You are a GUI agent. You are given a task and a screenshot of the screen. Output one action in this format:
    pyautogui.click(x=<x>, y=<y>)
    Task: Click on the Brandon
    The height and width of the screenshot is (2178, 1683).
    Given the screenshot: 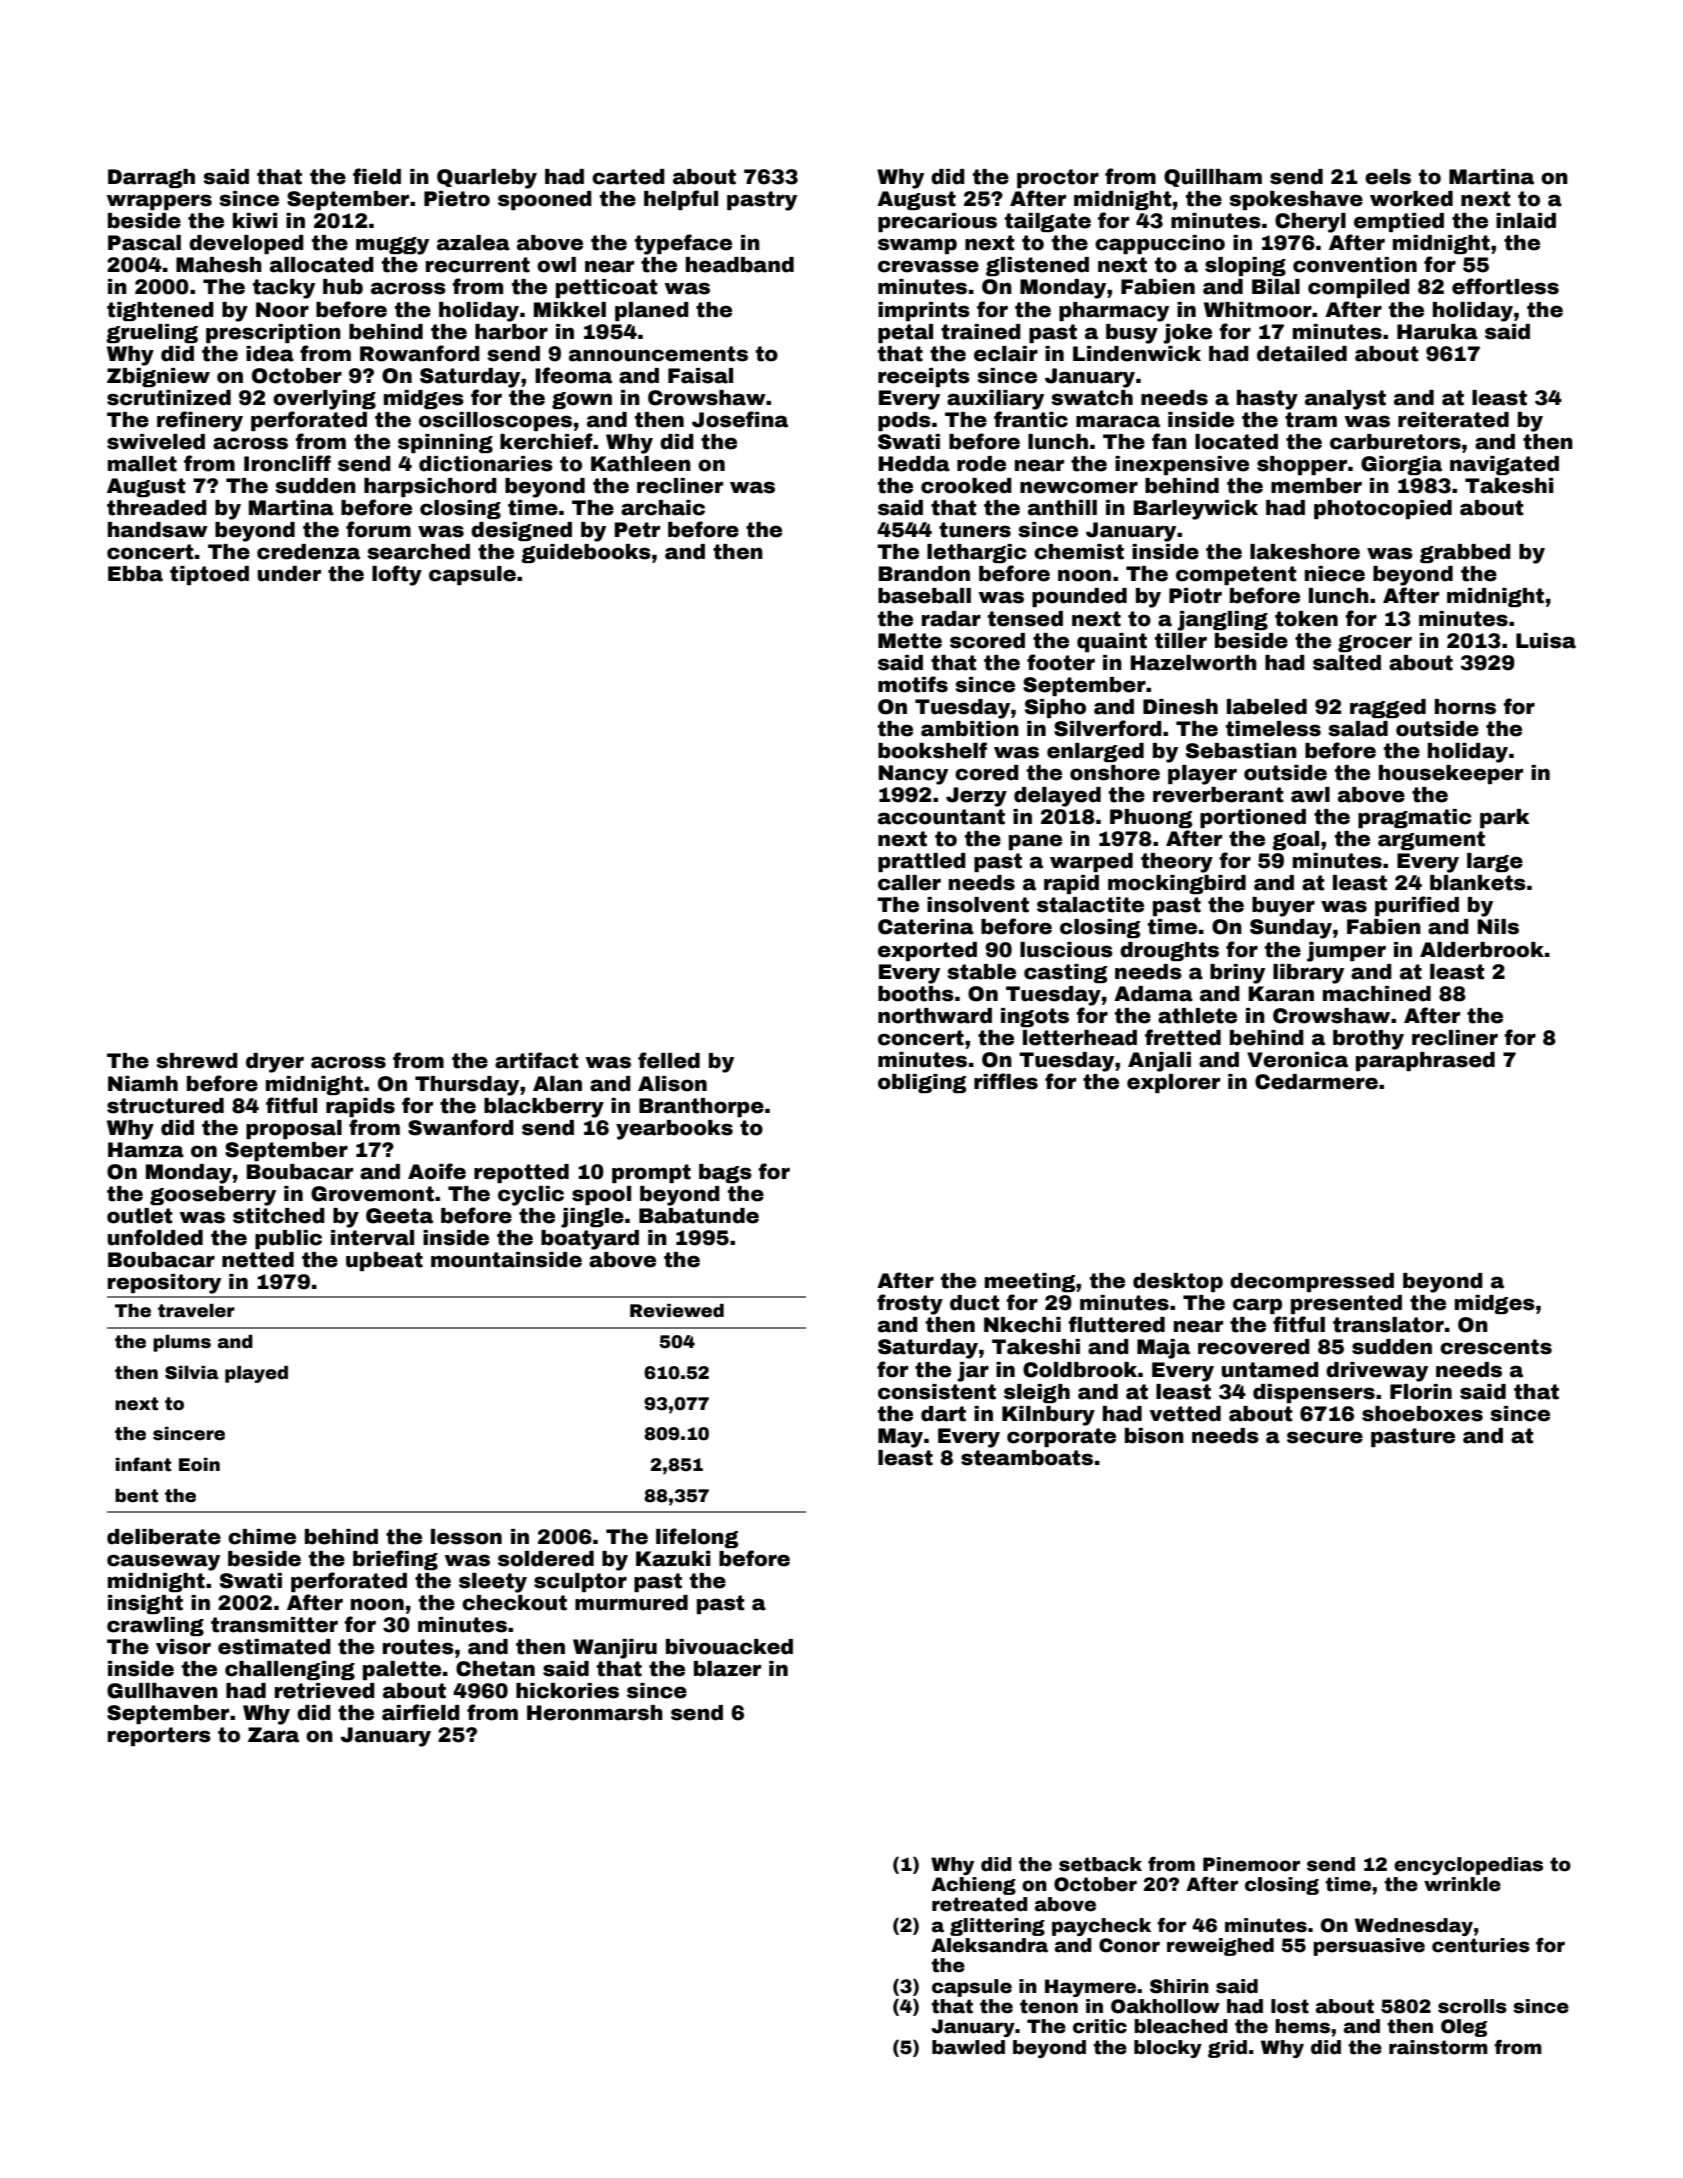 What is the action you would take?
    pyautogui.click(x=924, y=574)
